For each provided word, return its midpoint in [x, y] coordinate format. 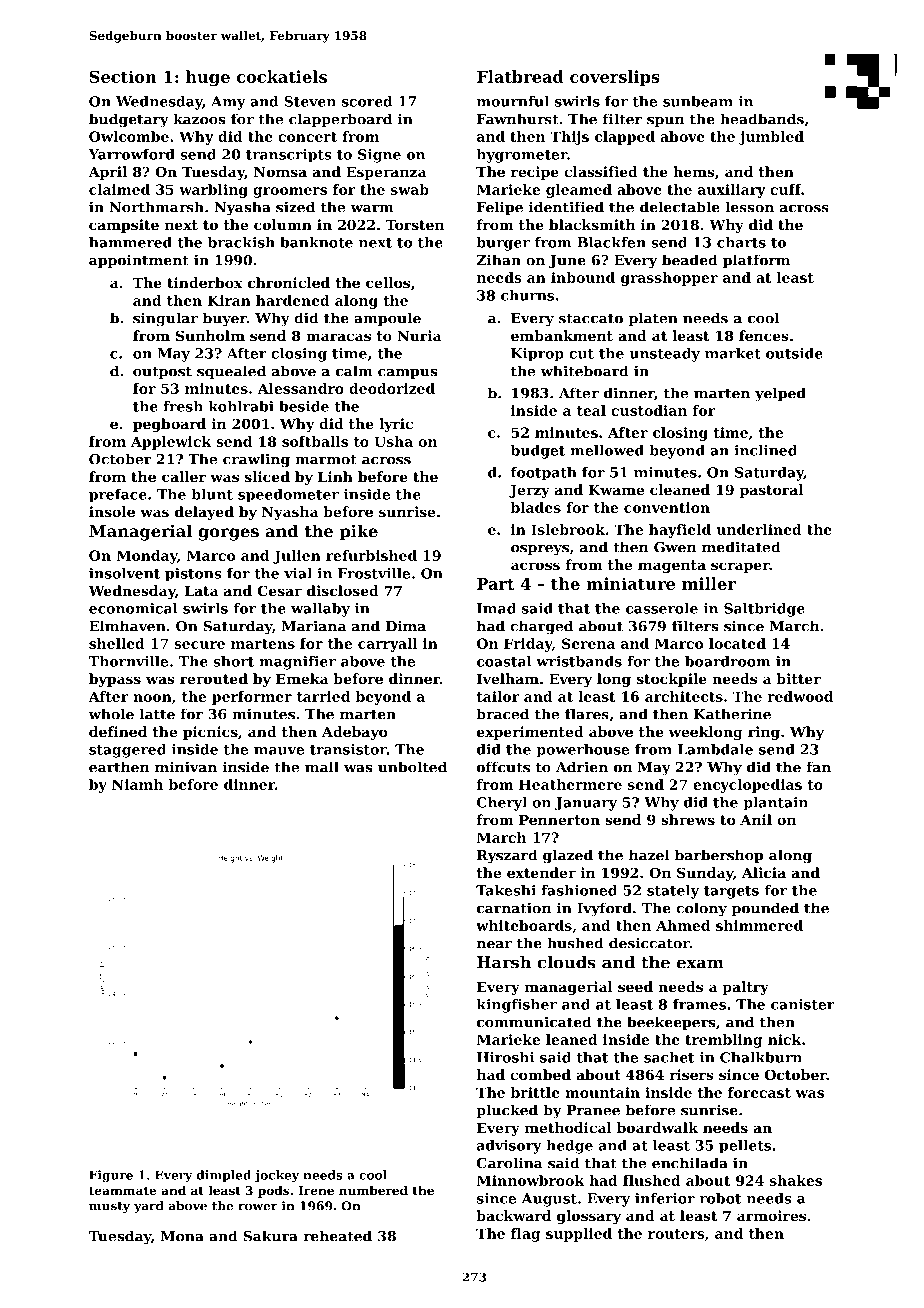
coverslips [615, 78]
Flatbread [520, 76]
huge [208, 78]
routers [676, 1234]
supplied [579, 1235]
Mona [182, 1236]
